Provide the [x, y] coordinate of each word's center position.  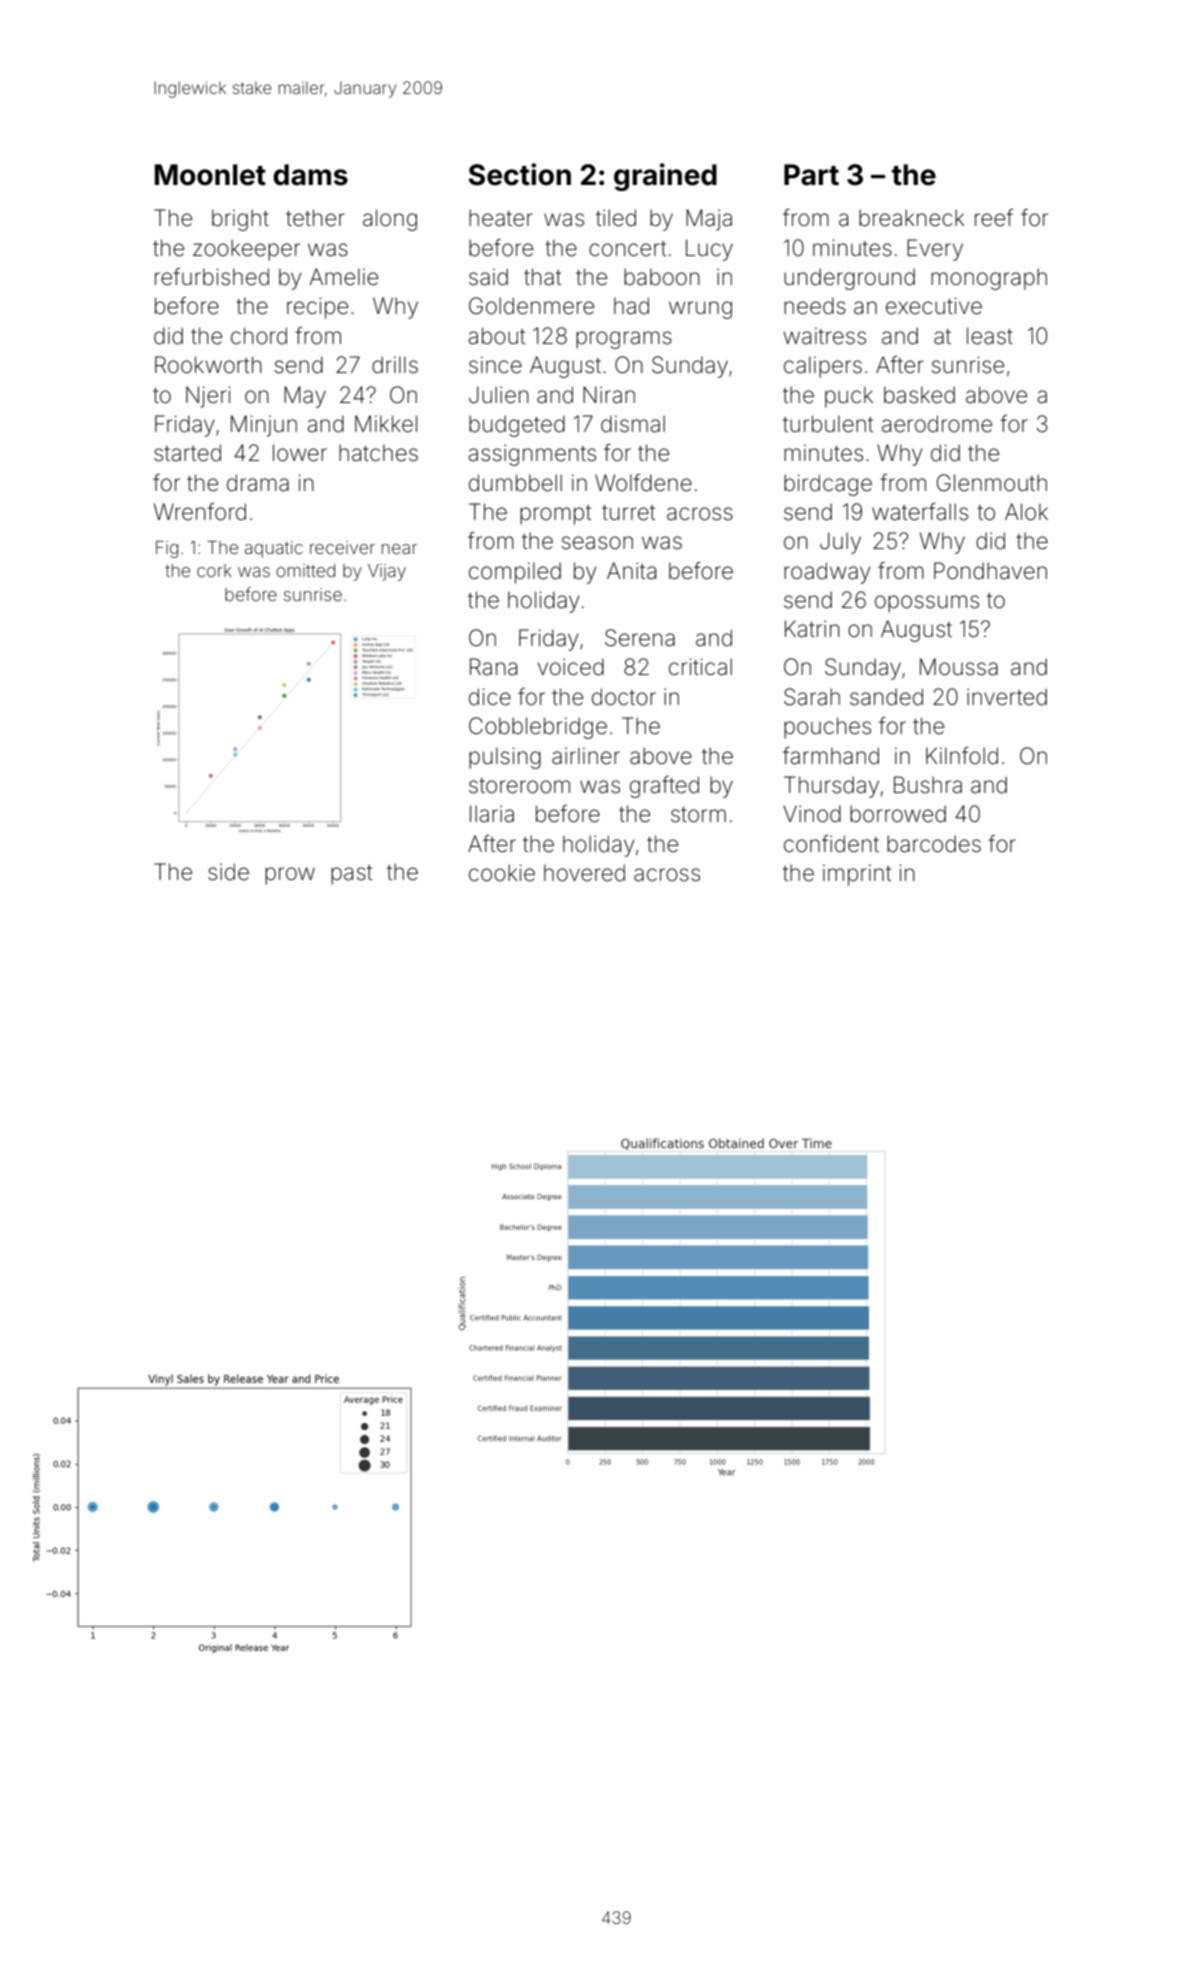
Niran [609, 395]
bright [240, 220]
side [228, 872]
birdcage [828, 485]
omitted [305, 570]
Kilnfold [962, 756]
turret [629, 513]
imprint [857, 875]
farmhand [831, 756]
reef [994, 218]
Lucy [709, 250]
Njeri [208, 397]
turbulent [828, 424]
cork [214, 570]
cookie [502, 873]
